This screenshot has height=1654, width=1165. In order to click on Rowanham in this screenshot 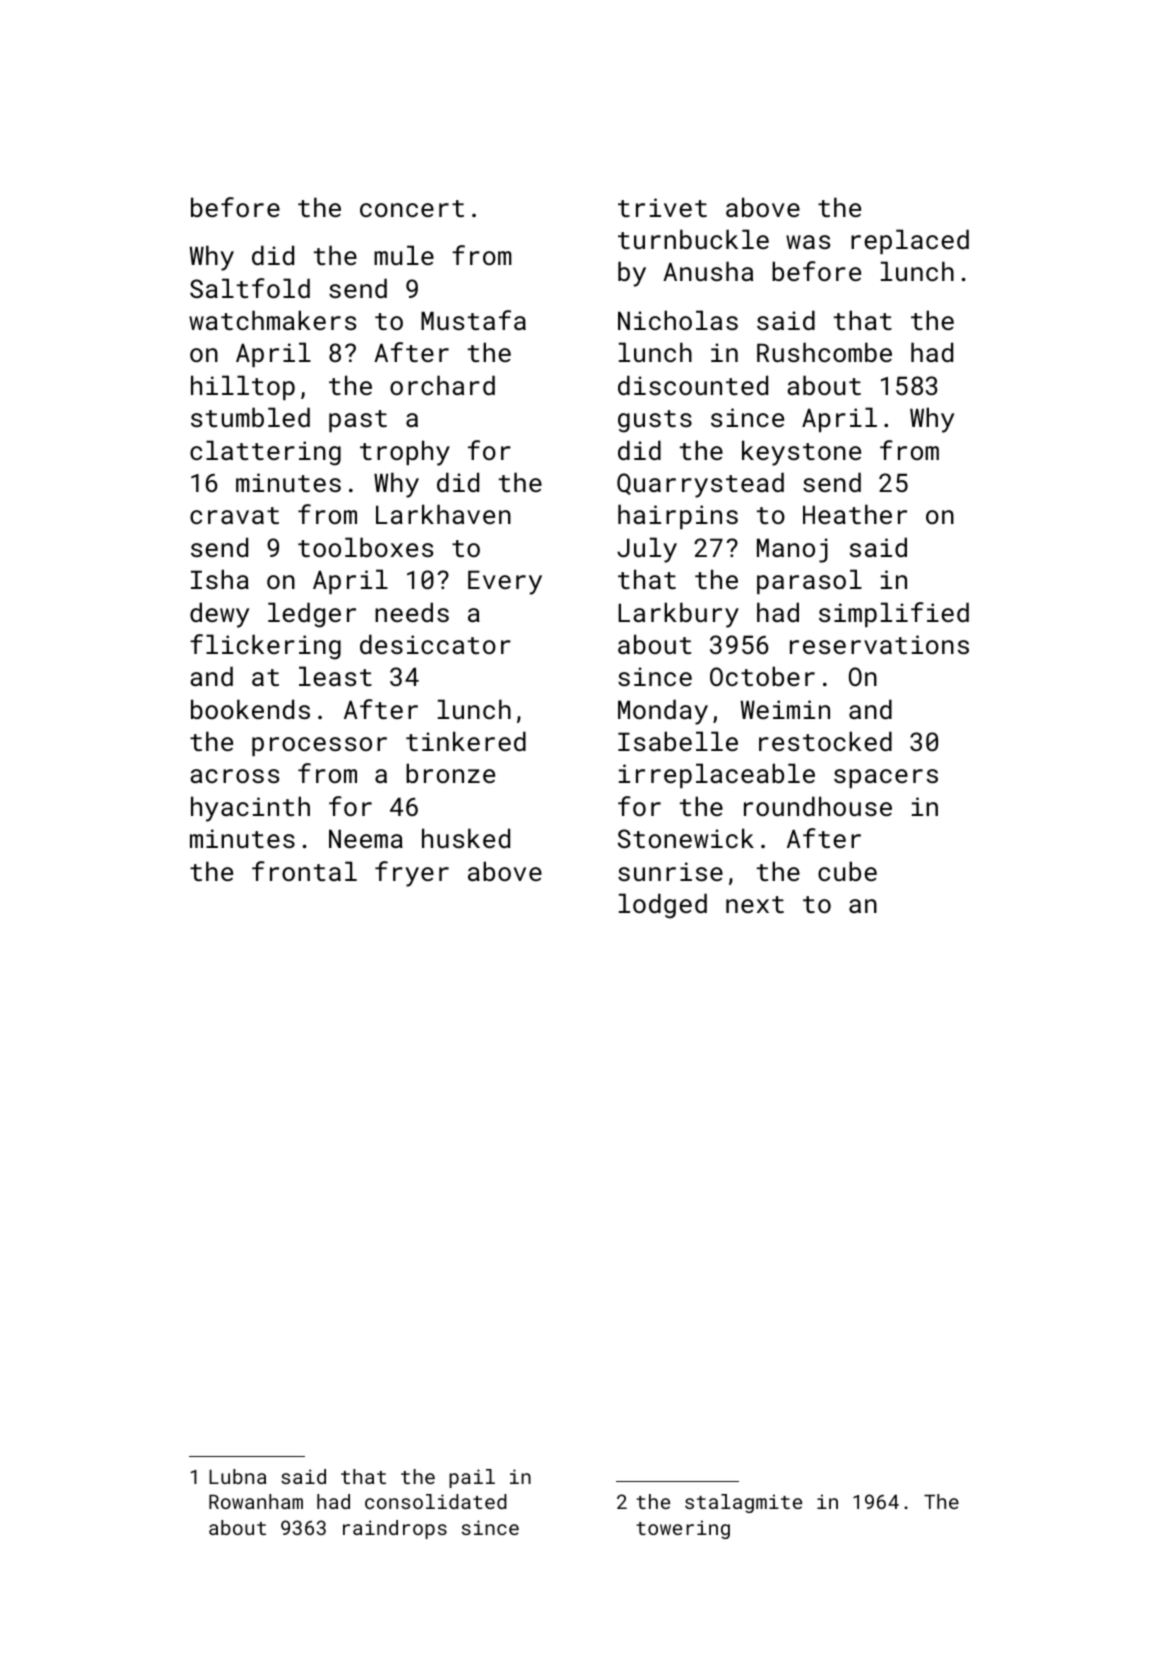, I will do `click(256, 1501)`.
